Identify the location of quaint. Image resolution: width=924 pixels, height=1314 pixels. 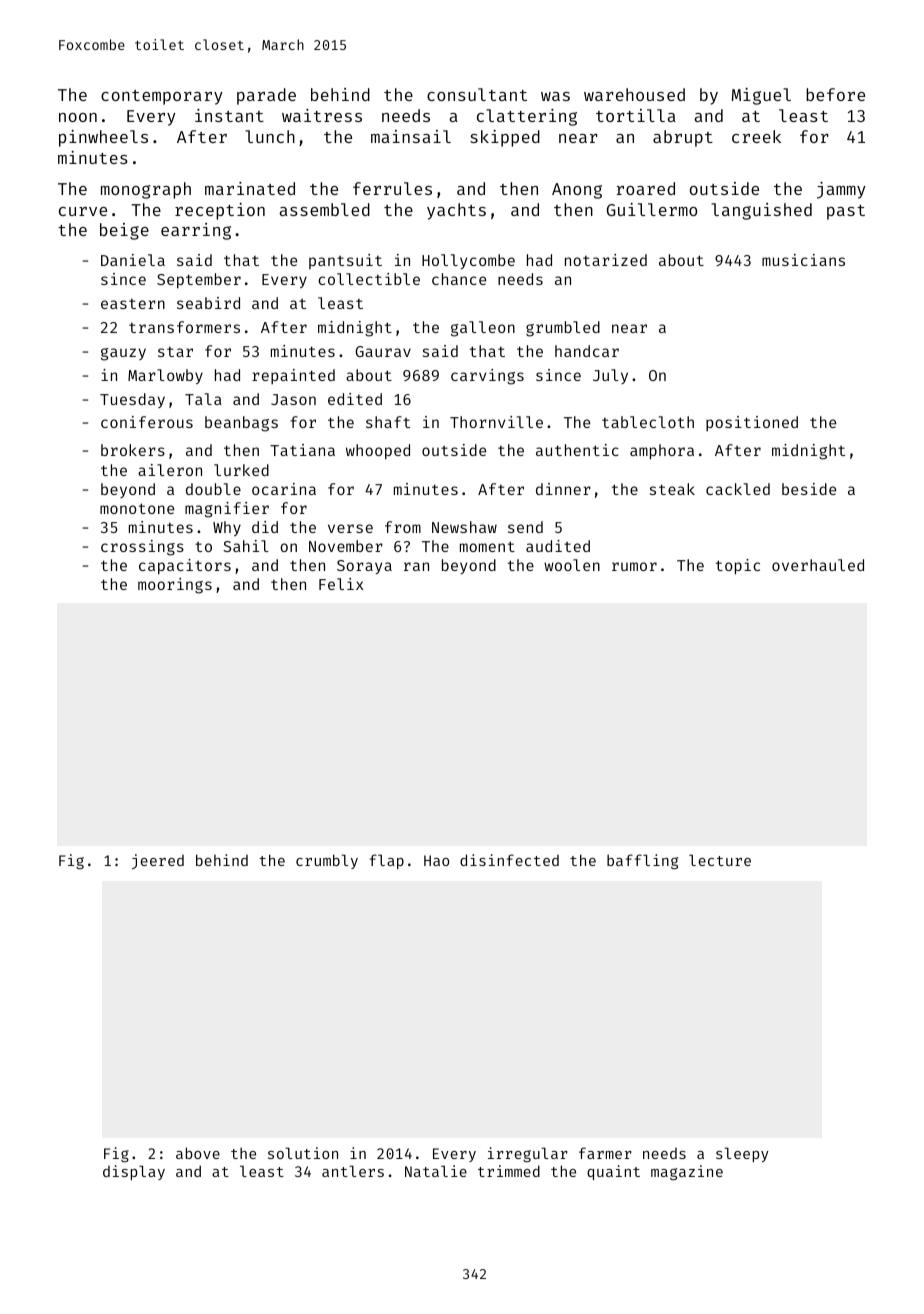
(613, 1172).
